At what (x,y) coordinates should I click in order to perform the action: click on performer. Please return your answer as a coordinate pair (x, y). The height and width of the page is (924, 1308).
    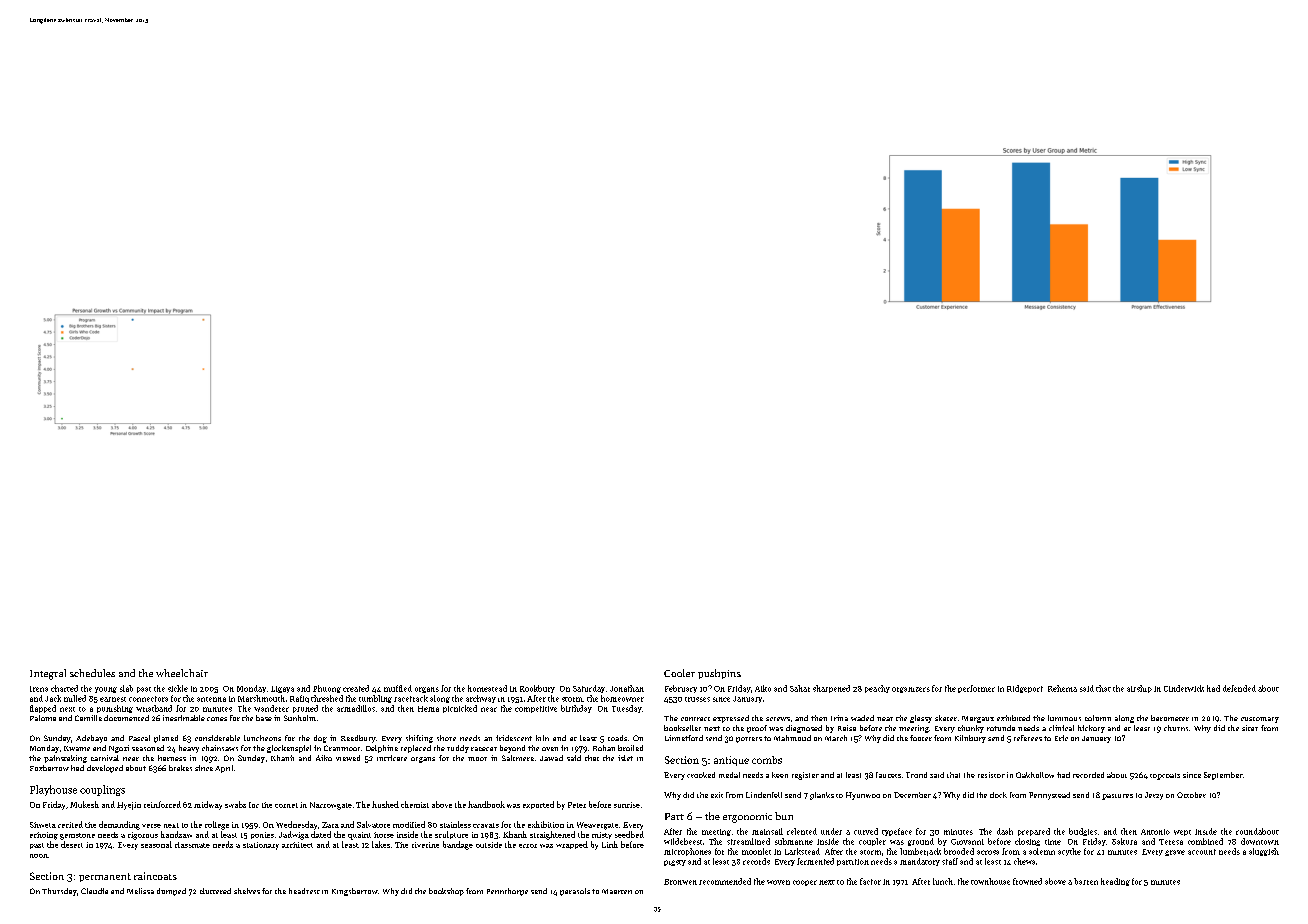
    Looking at the image, I should click on (976, 689).
